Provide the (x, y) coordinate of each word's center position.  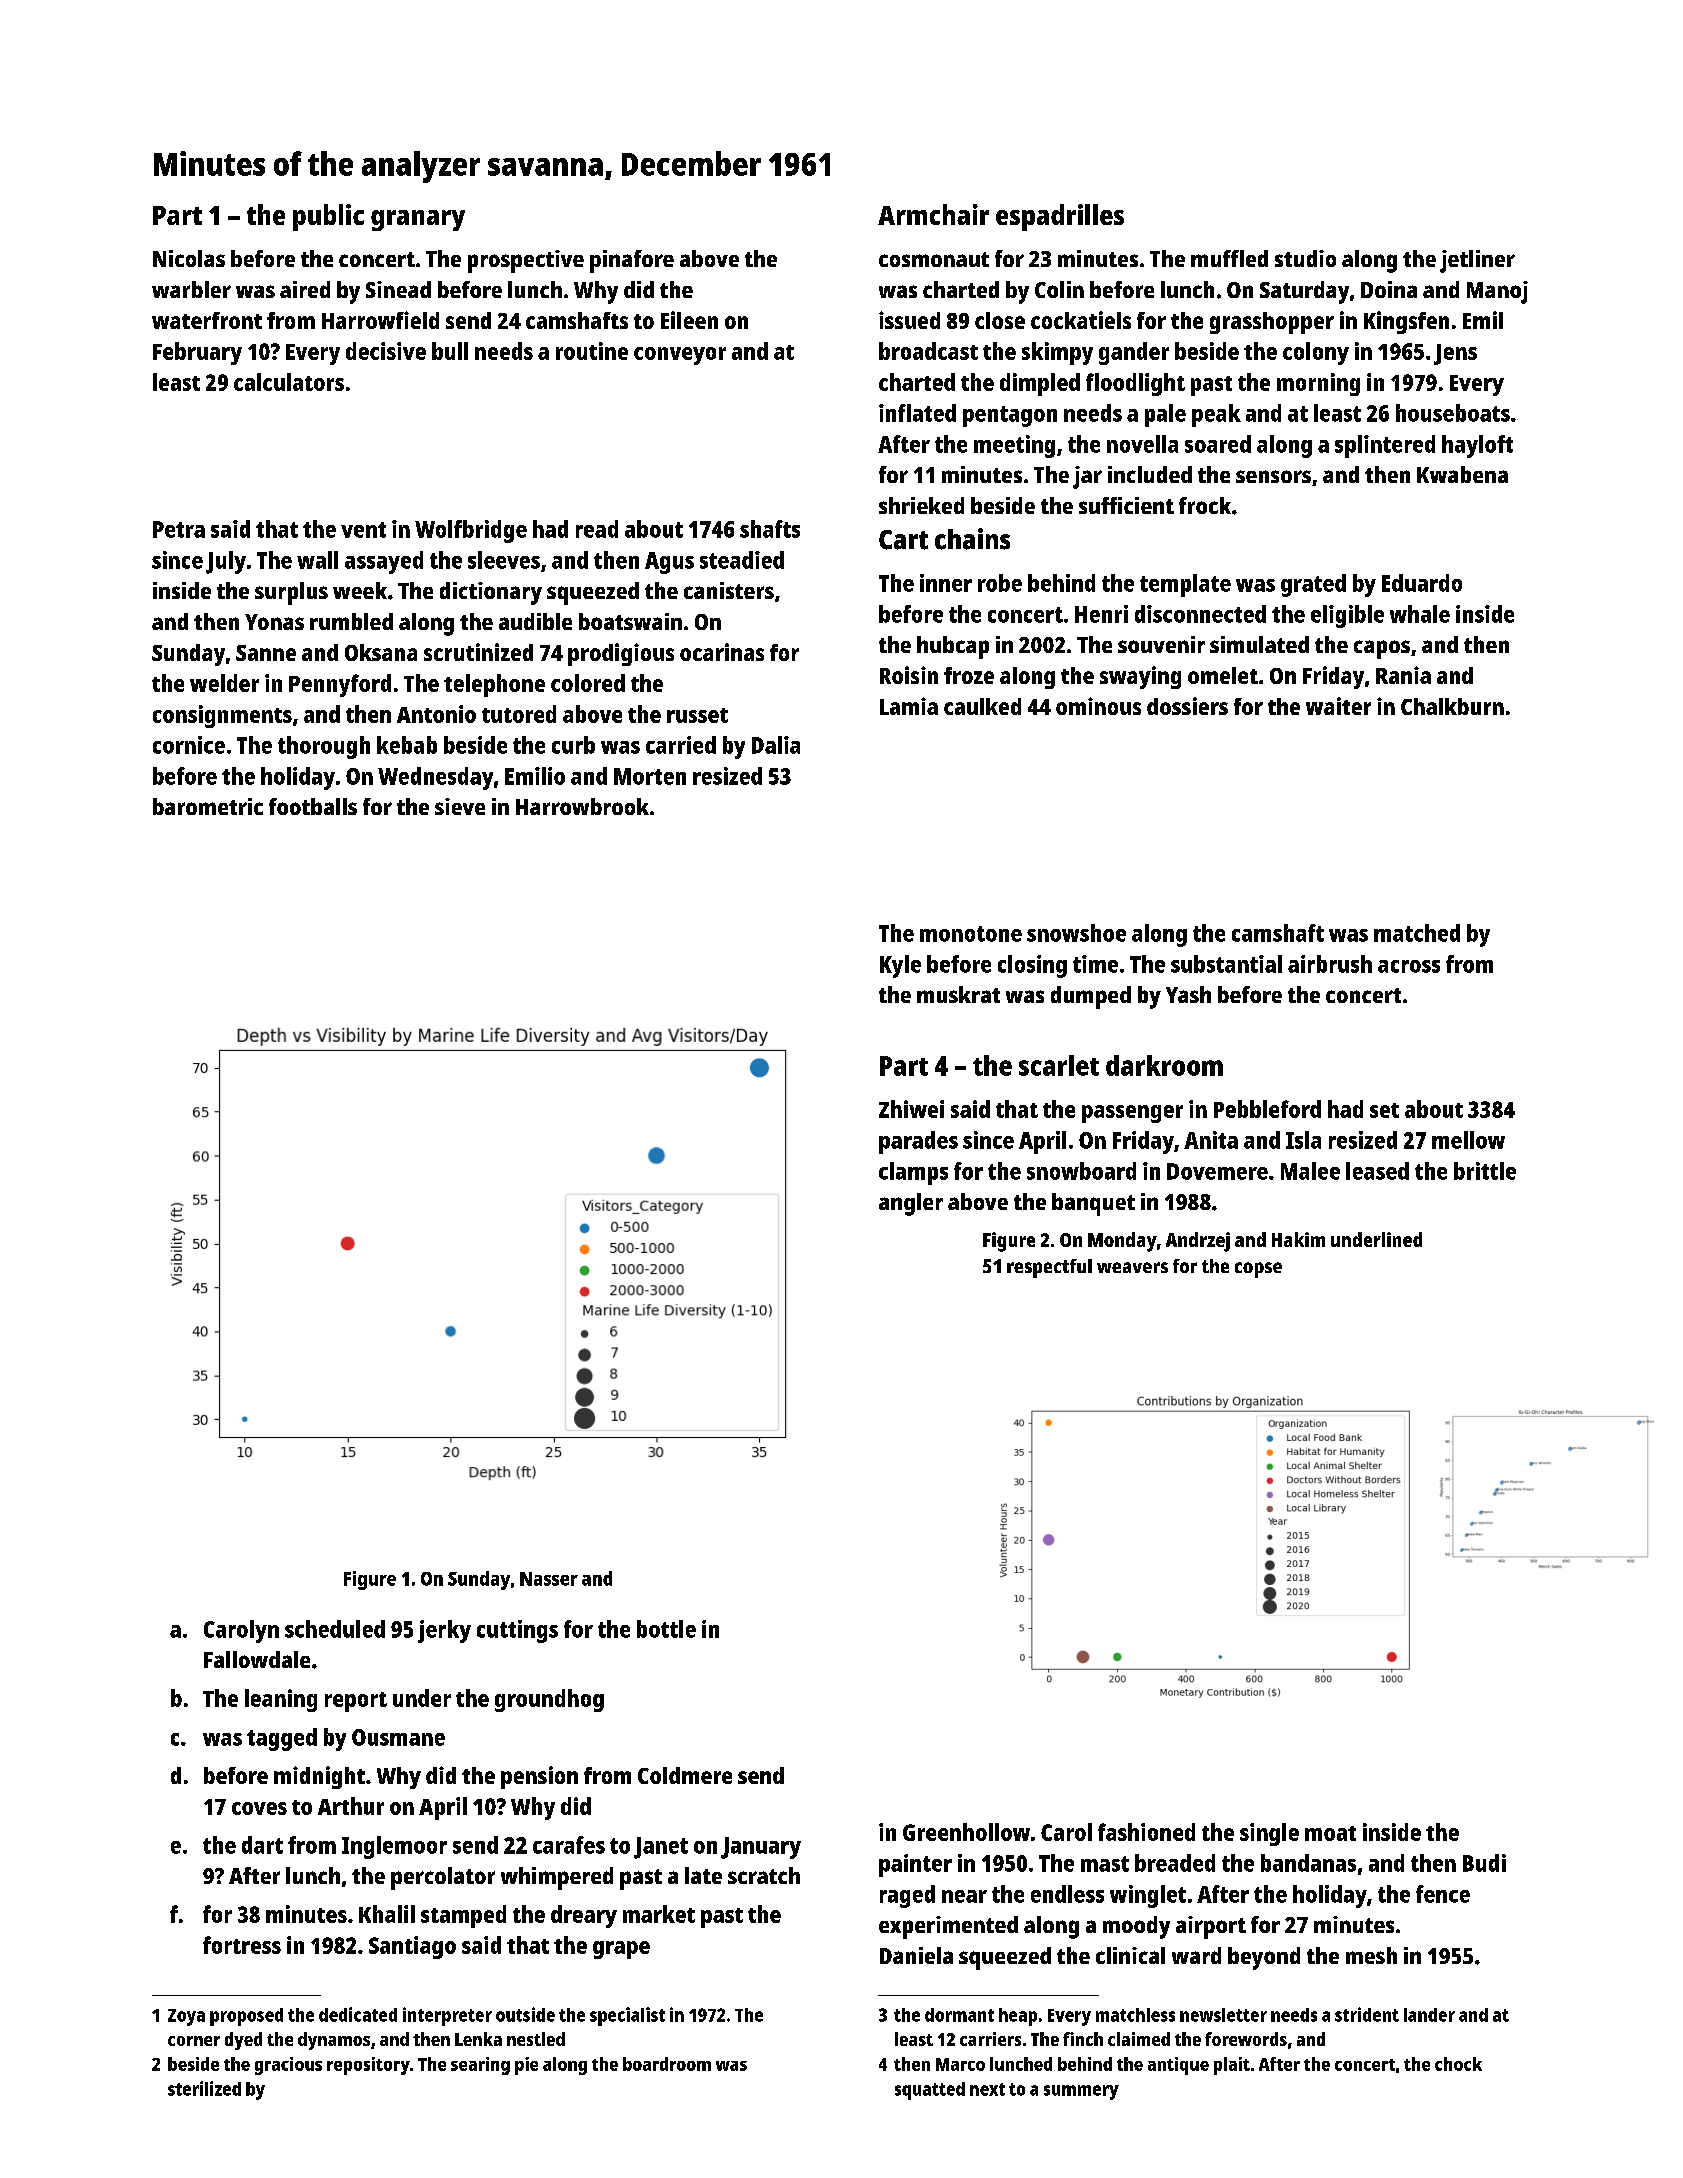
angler (911, 1204)
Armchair (933, 214)
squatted (930, 2091)
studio (1305, 258)
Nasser (549, 1579)
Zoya (186, 2017)
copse (1258, 1270)
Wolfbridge (471, 531)
